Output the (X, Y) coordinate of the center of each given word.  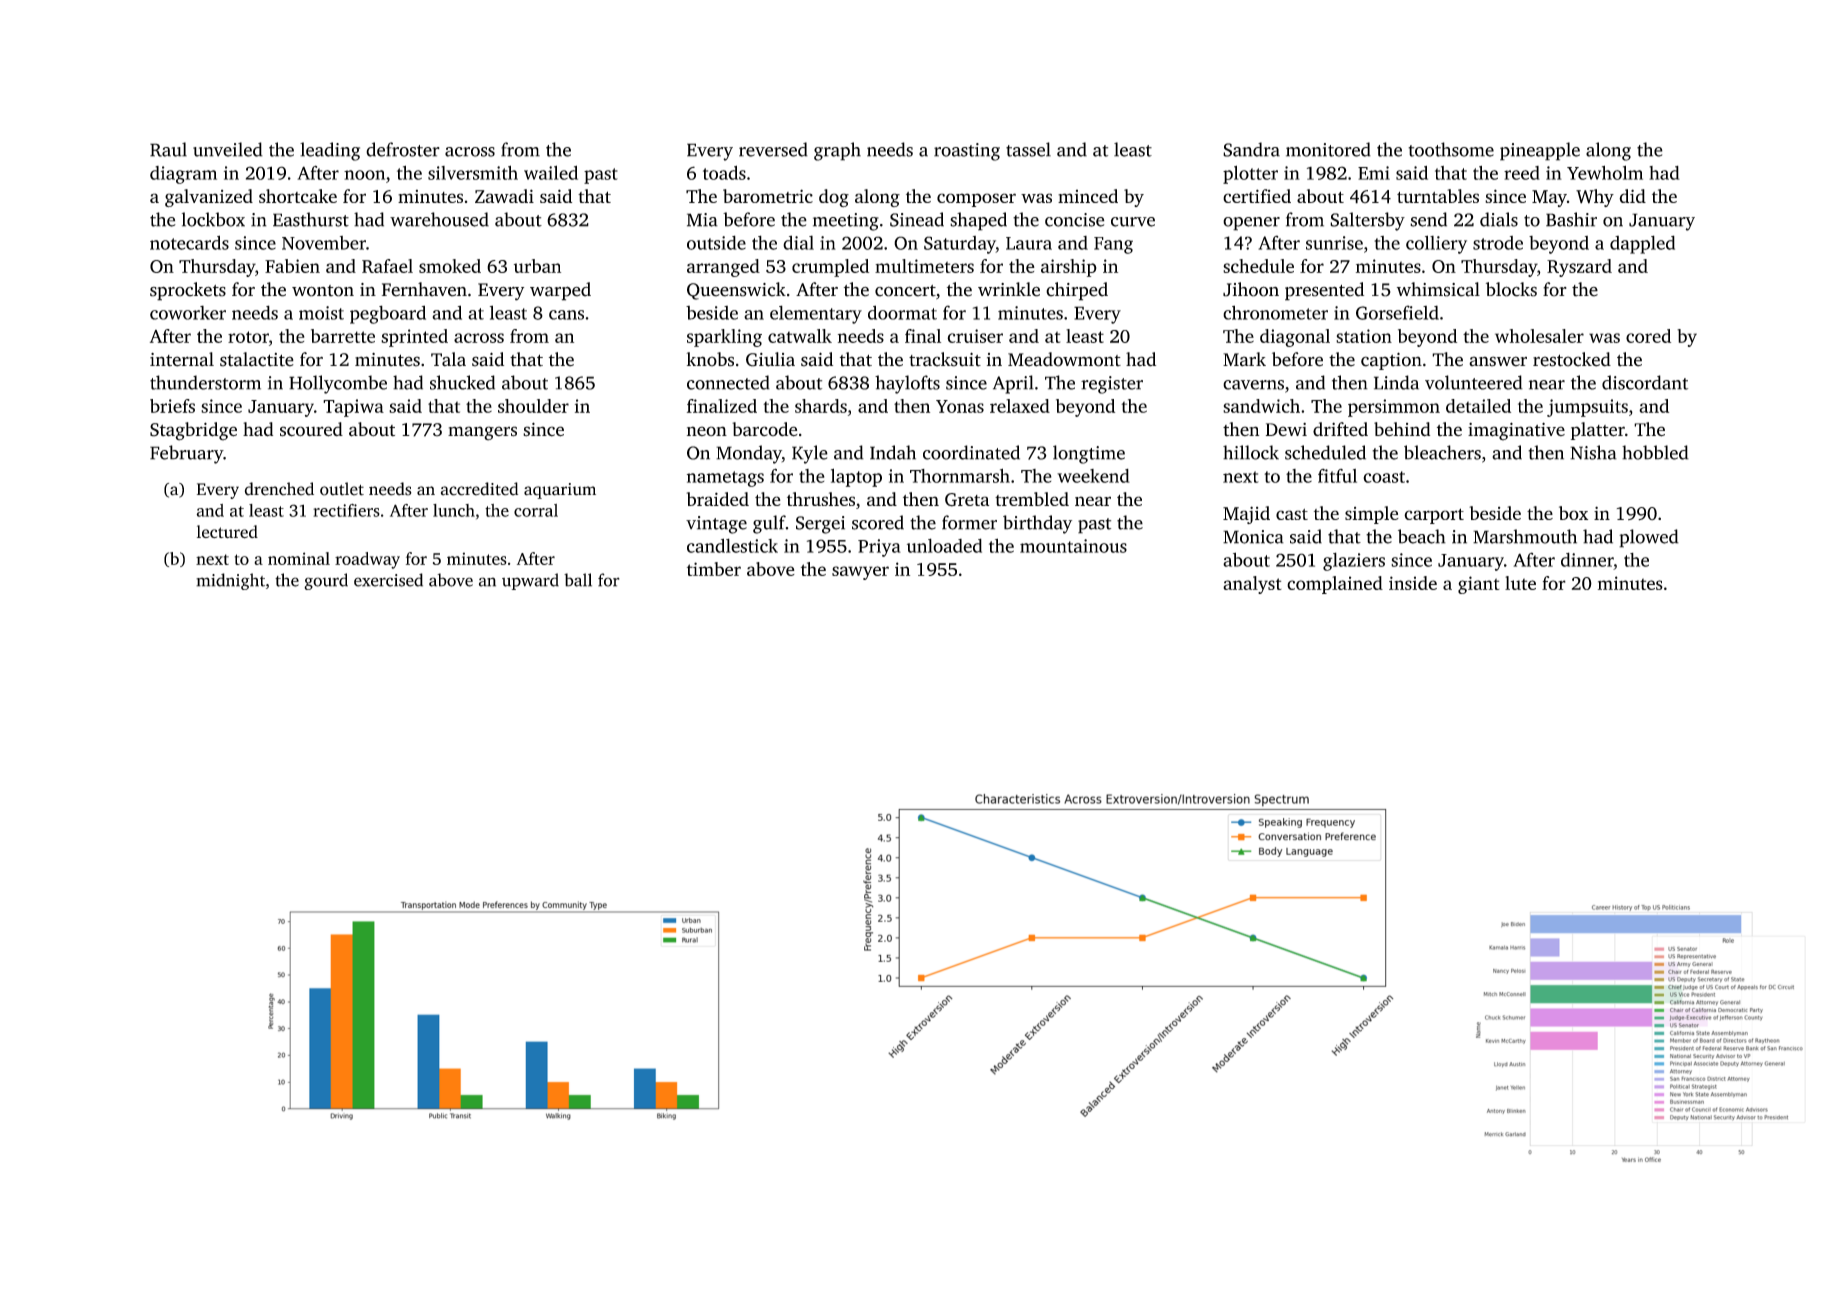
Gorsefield (1397, 312)
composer (976, 200)
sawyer (860, 573)
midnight (230, 581)
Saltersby (1367, 221)
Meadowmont (1064, 359)
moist (321, 313)
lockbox (213, 219)
